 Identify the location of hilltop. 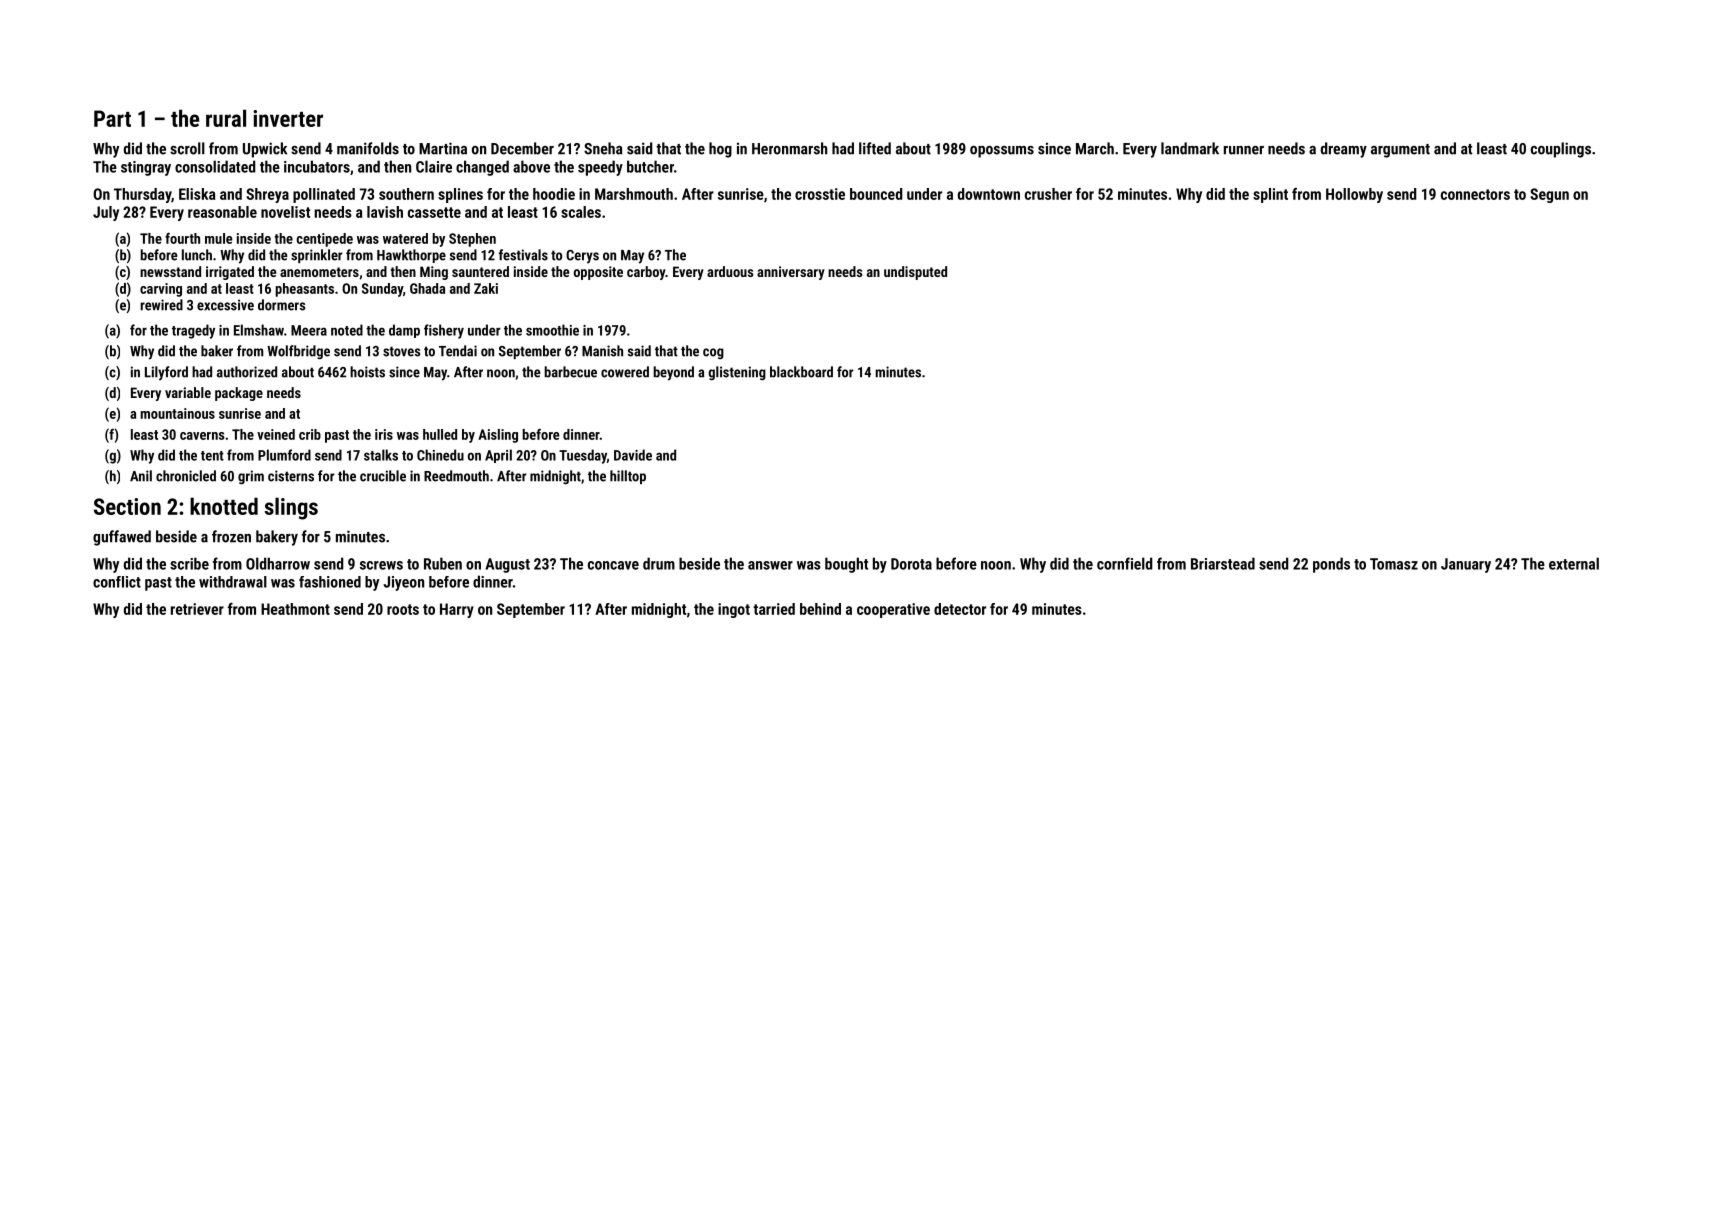
(628, 477).
